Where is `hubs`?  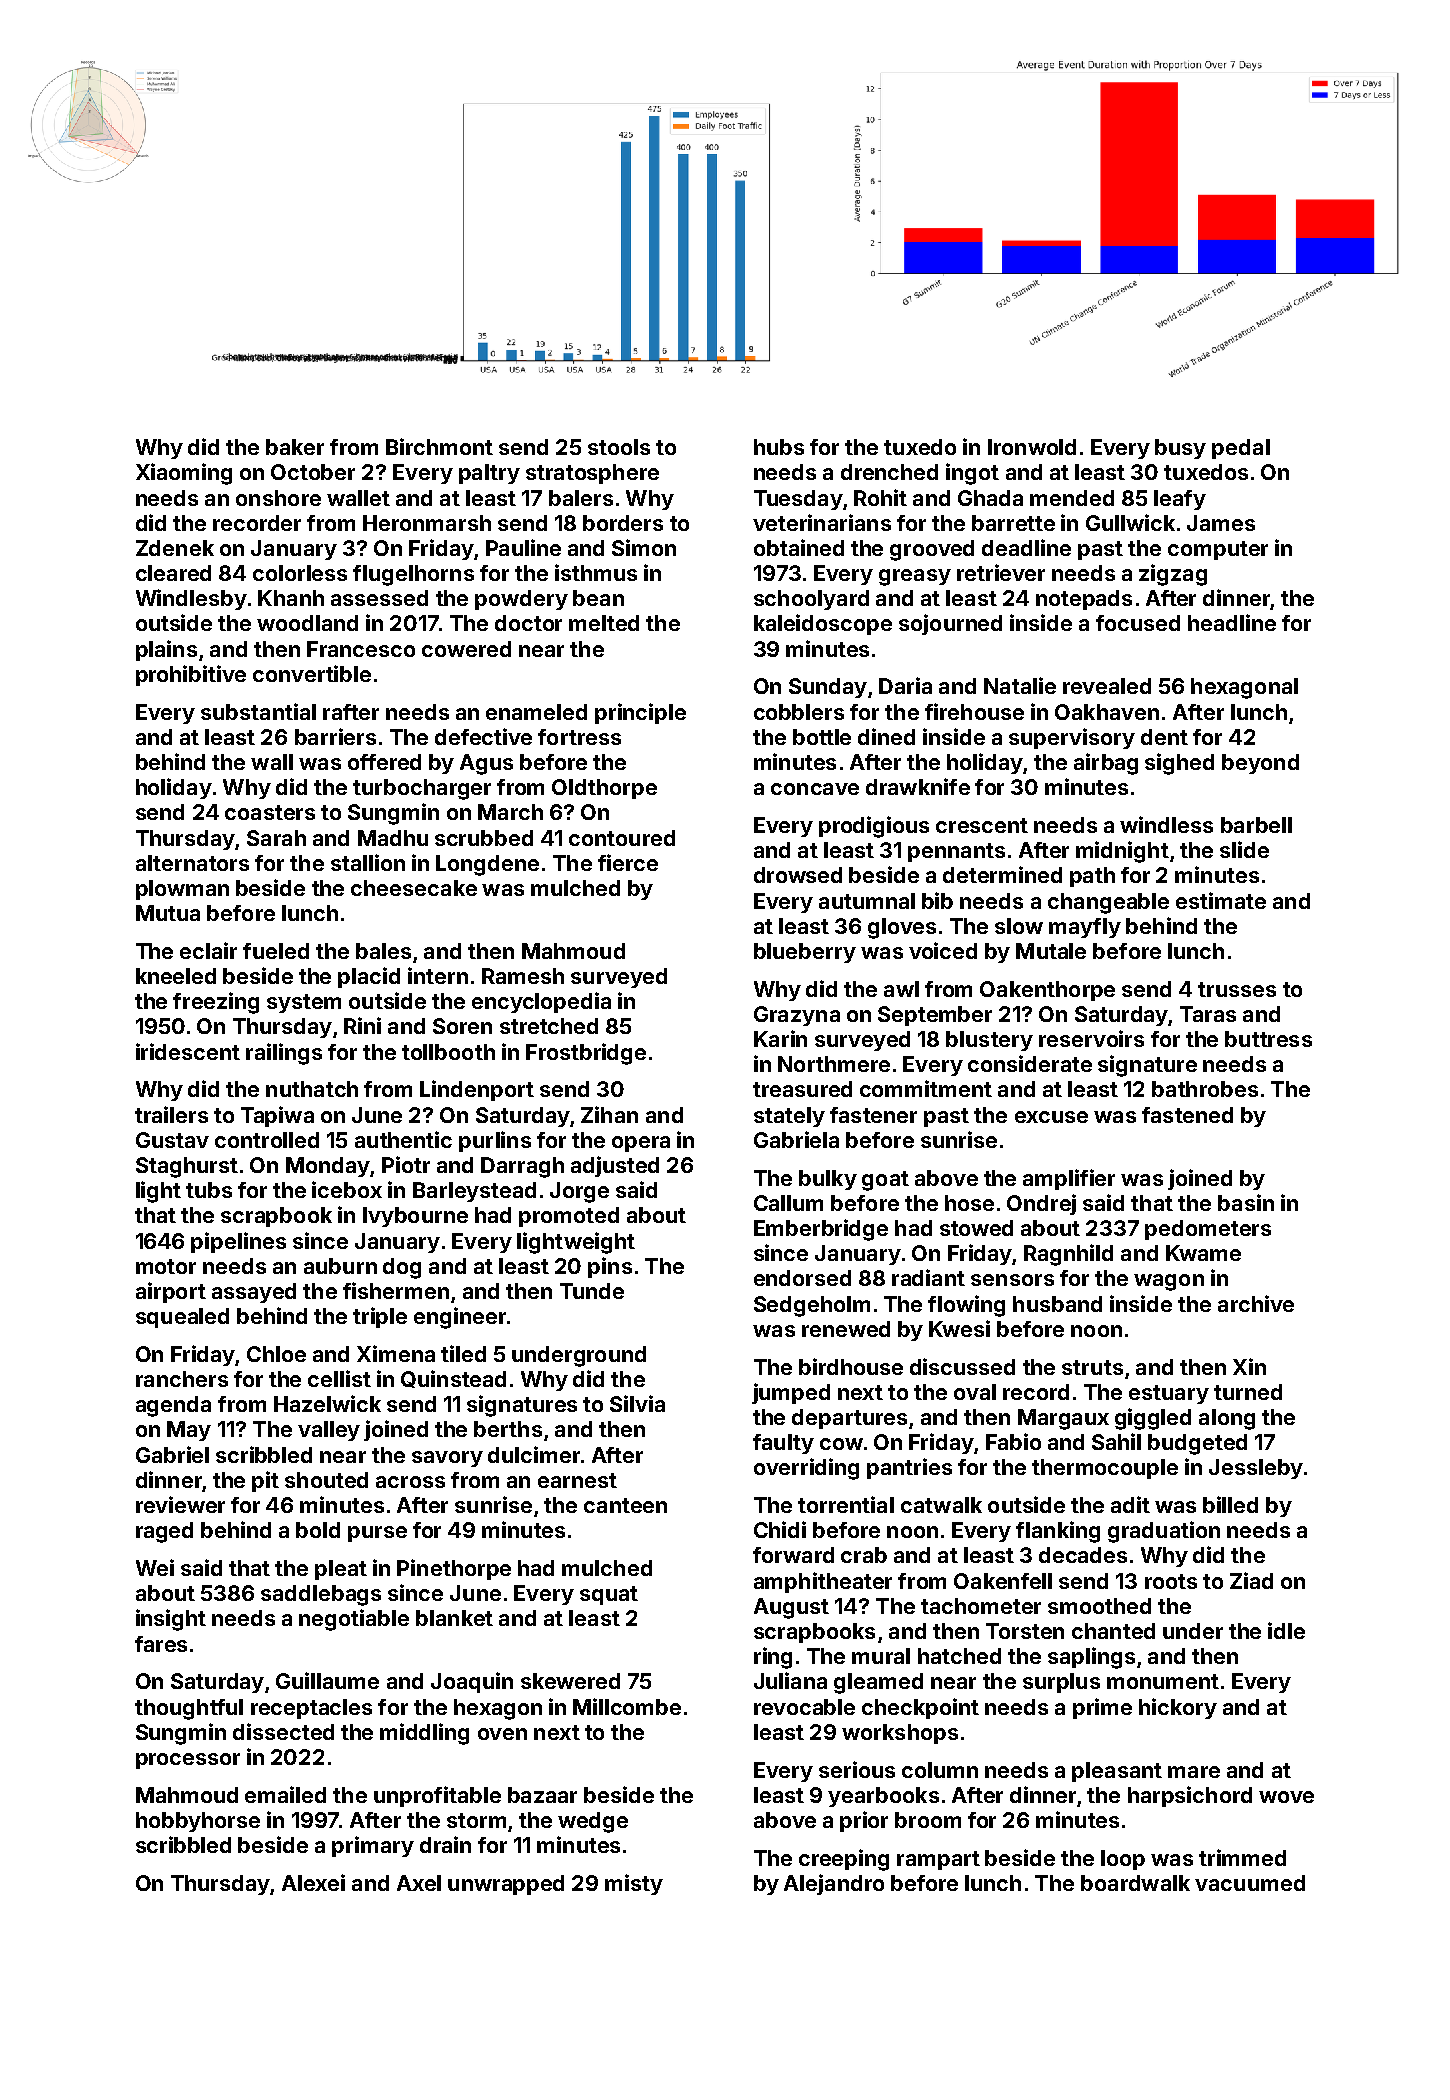 hubs is located at coordinates (779, 447).
